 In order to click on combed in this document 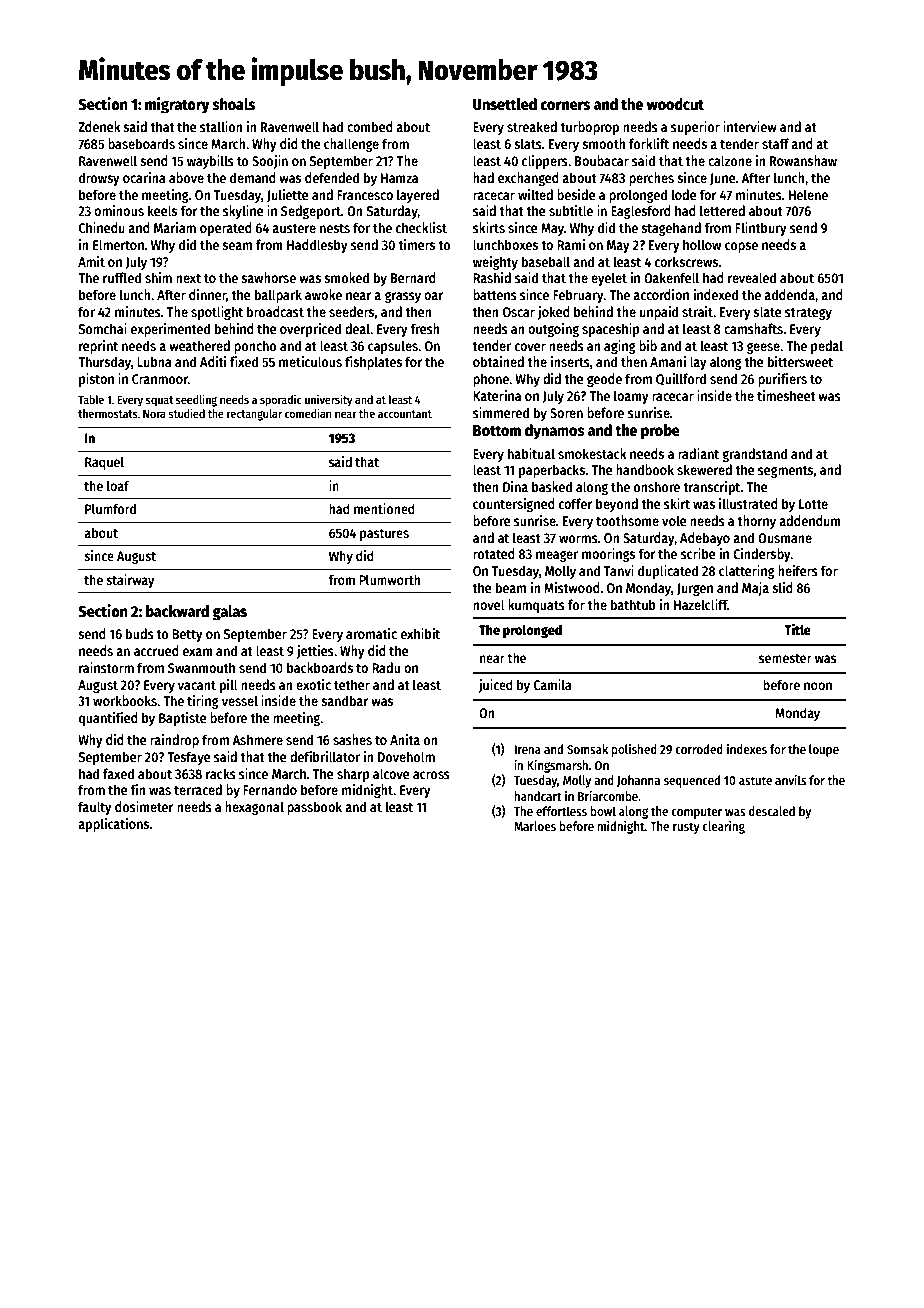, I will do `click(370, 126)`.
